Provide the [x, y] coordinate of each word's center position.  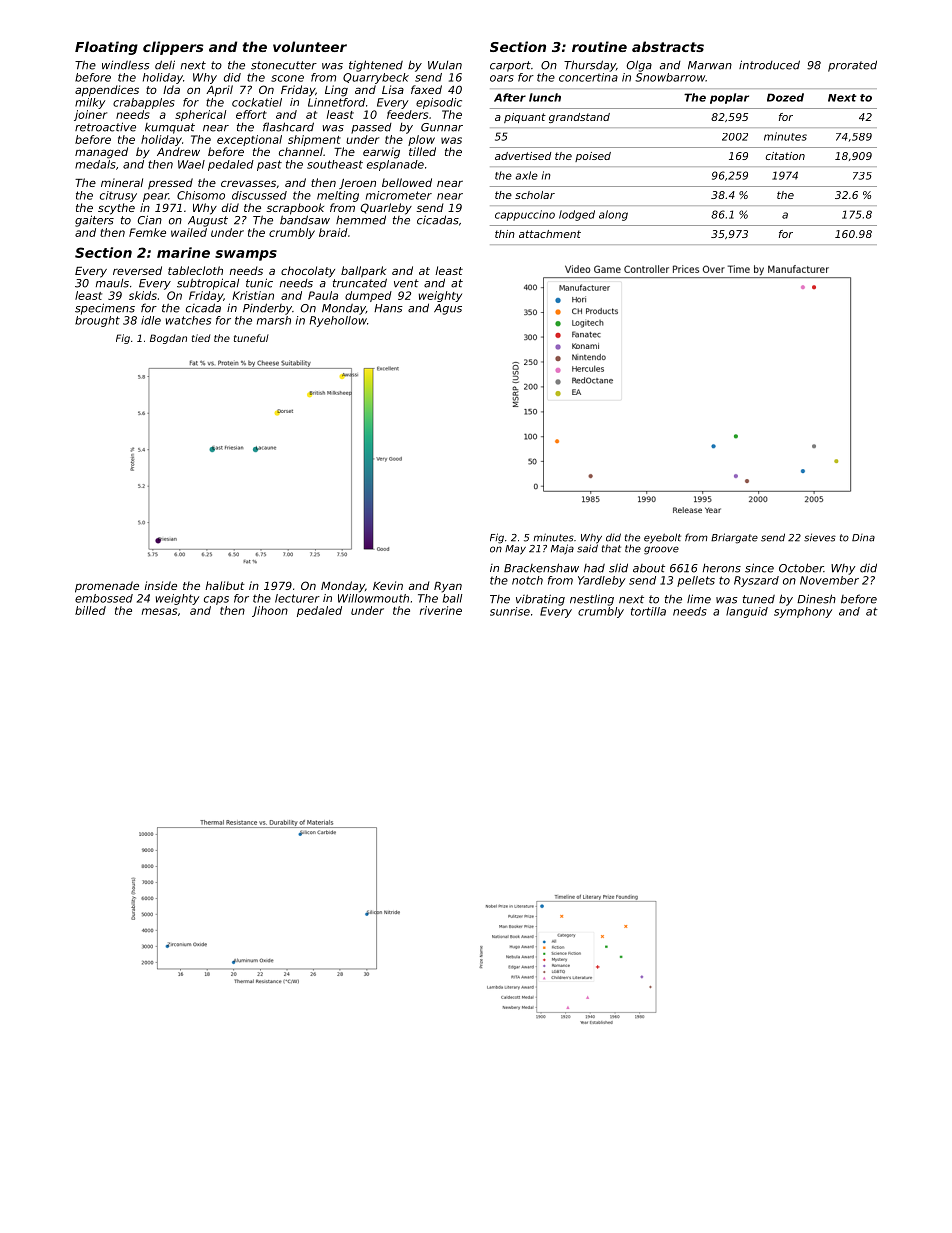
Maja [562, 549]
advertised [523, 156]
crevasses [248, 183]
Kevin [388, 585]
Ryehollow [338, 321]
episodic [439, 103]
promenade [107, 587]
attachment [550, 234]
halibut [225, 585]
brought [97, 321]
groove [661, 550]
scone [287, 78]
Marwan [710, 65]
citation [785, 156]
